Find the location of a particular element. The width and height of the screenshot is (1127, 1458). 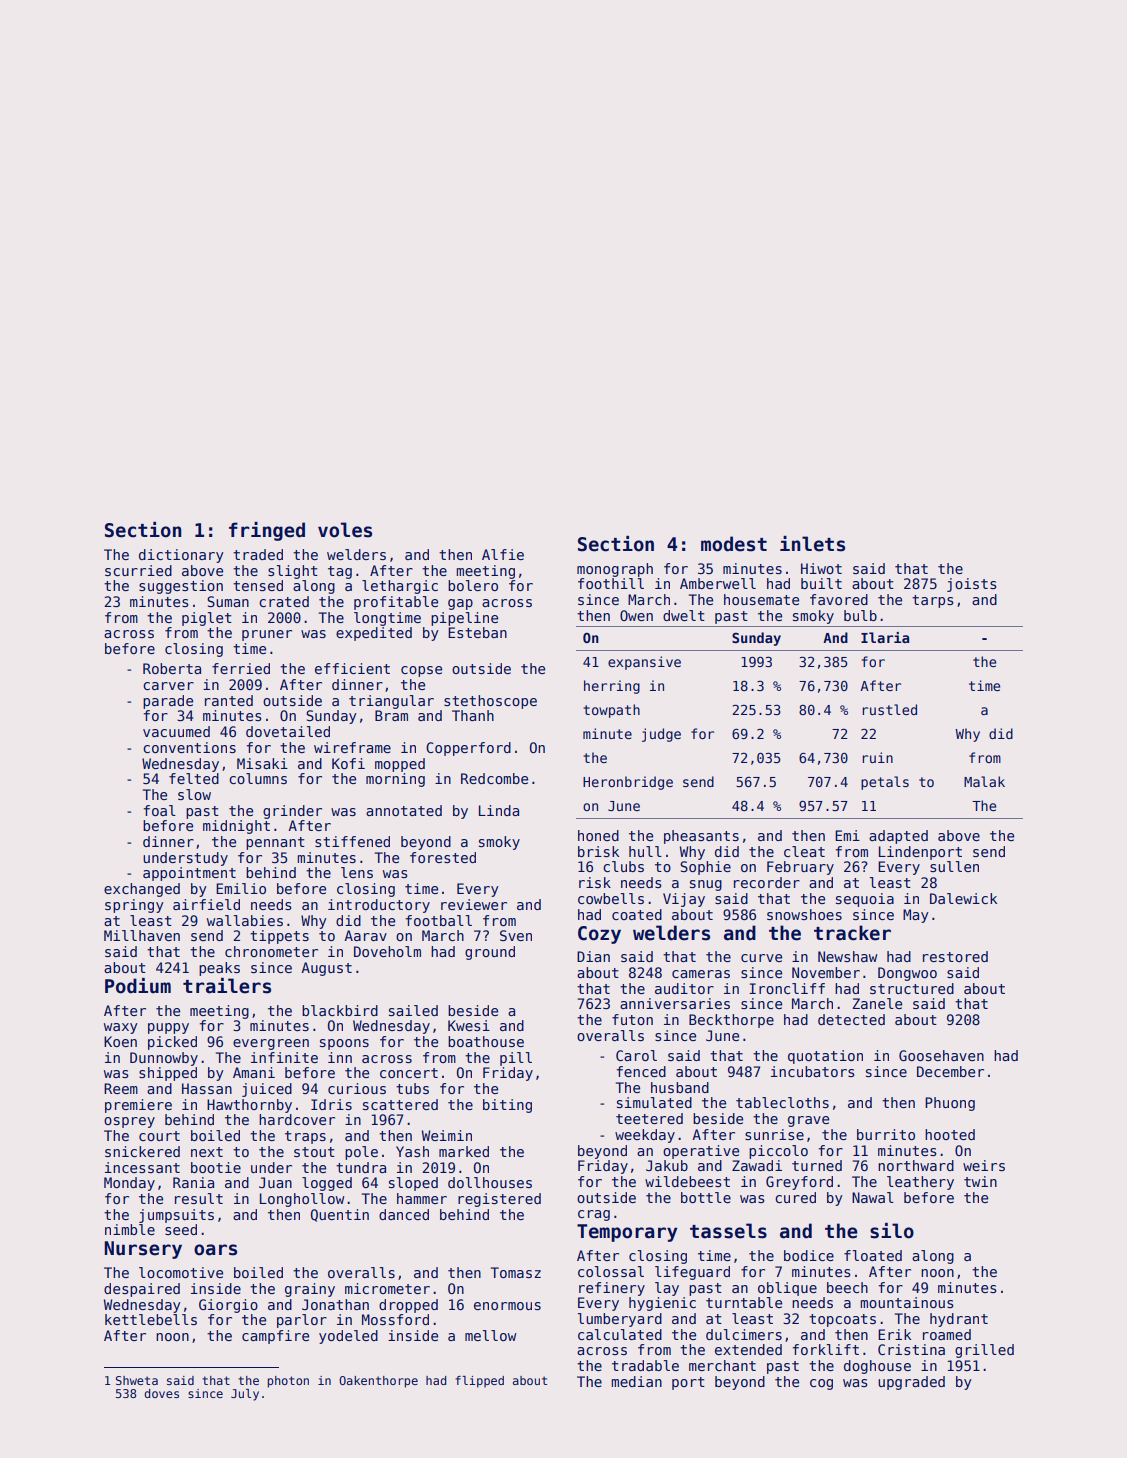

burrito is located at coordinates (886, 1134).
